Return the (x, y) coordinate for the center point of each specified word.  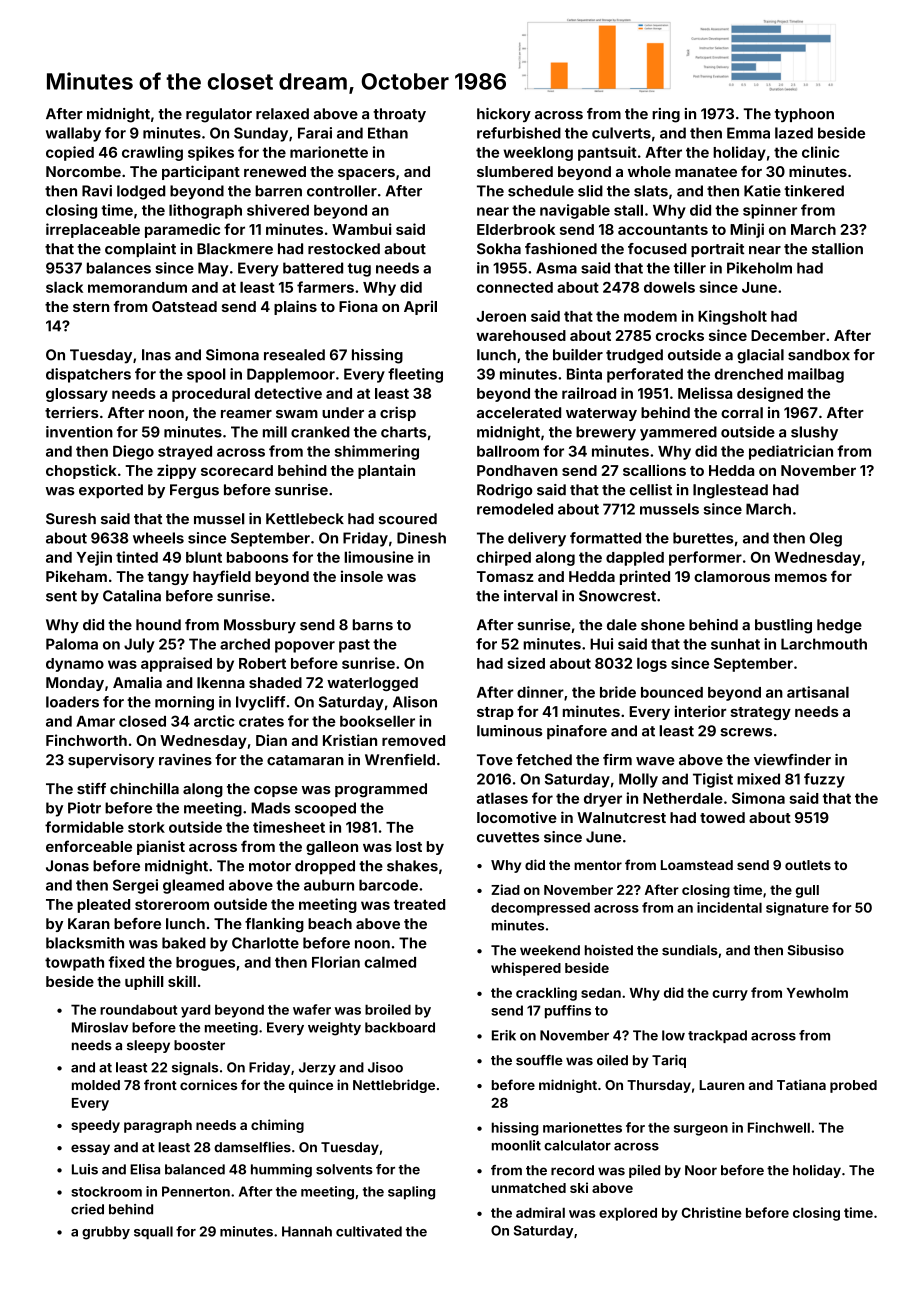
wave (655, 761)
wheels (158, 538)
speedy (95, 1126)
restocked (344, 249)
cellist (651, 490)
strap (495, 713)
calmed (390, 962)
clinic (821, 152)
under (343, 412)
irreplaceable (93, 230)
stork (146, 827)
